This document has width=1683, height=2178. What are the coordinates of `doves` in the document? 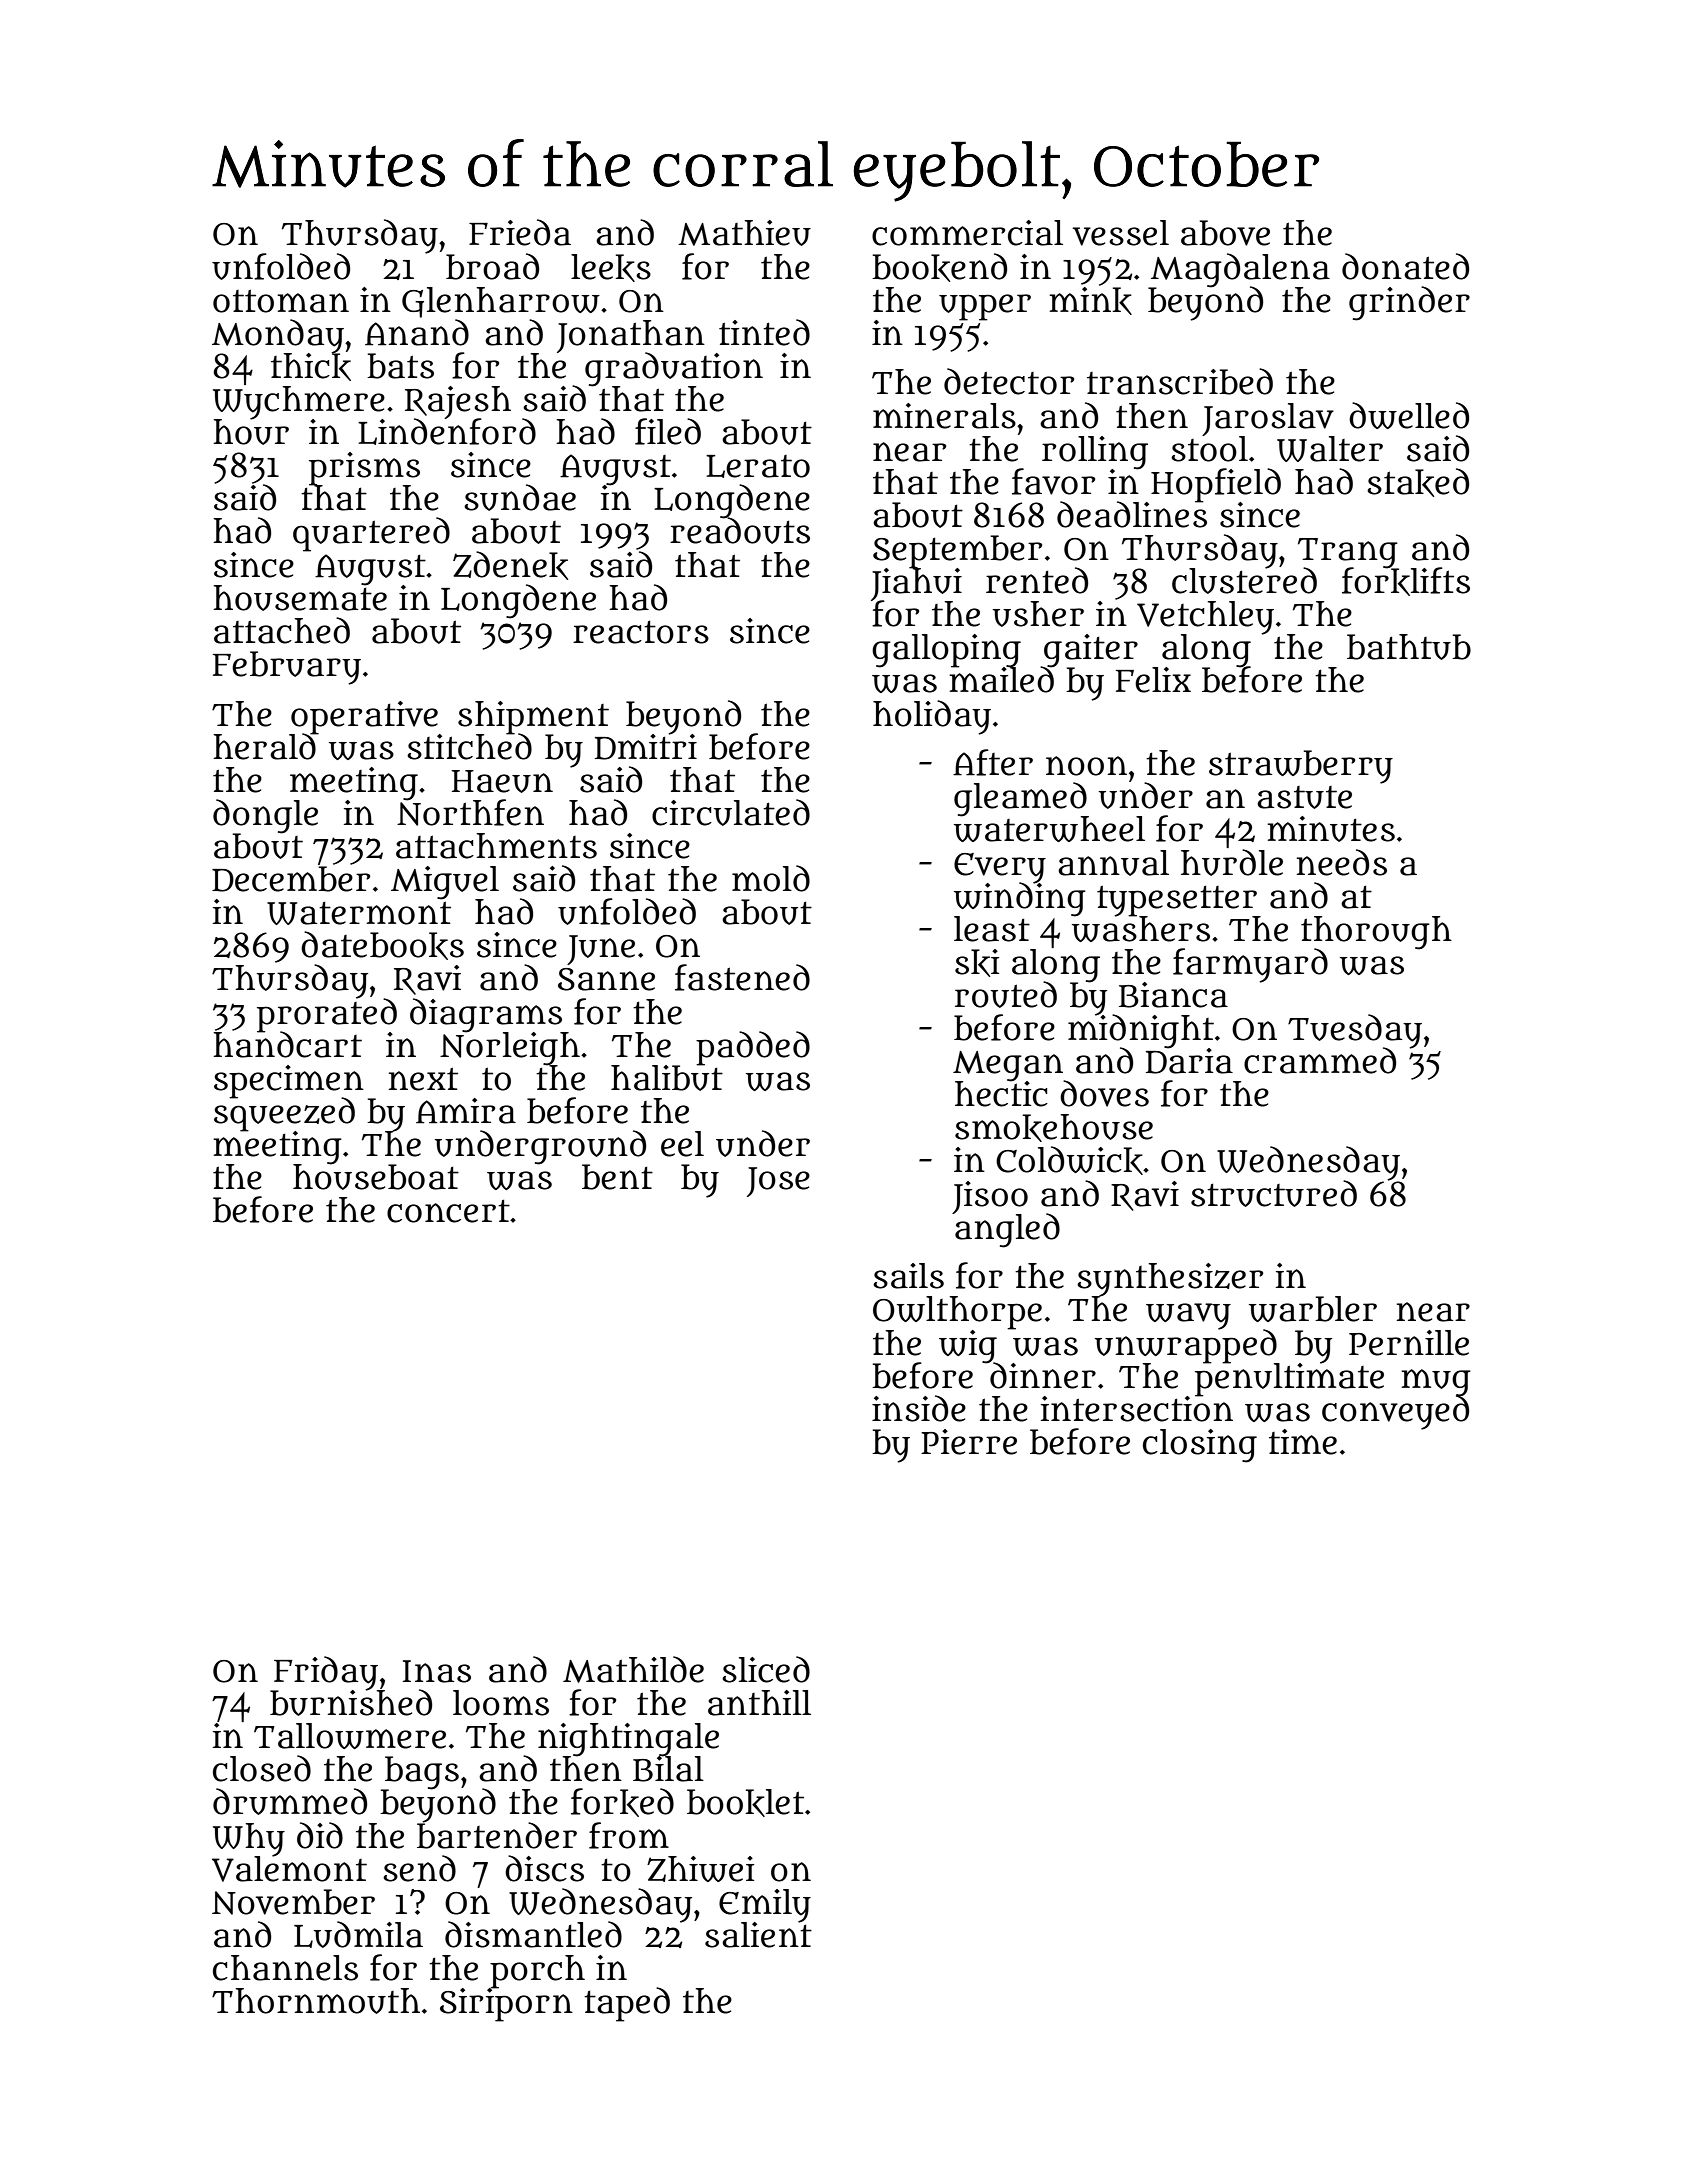 It's located at (1104, 1093).
